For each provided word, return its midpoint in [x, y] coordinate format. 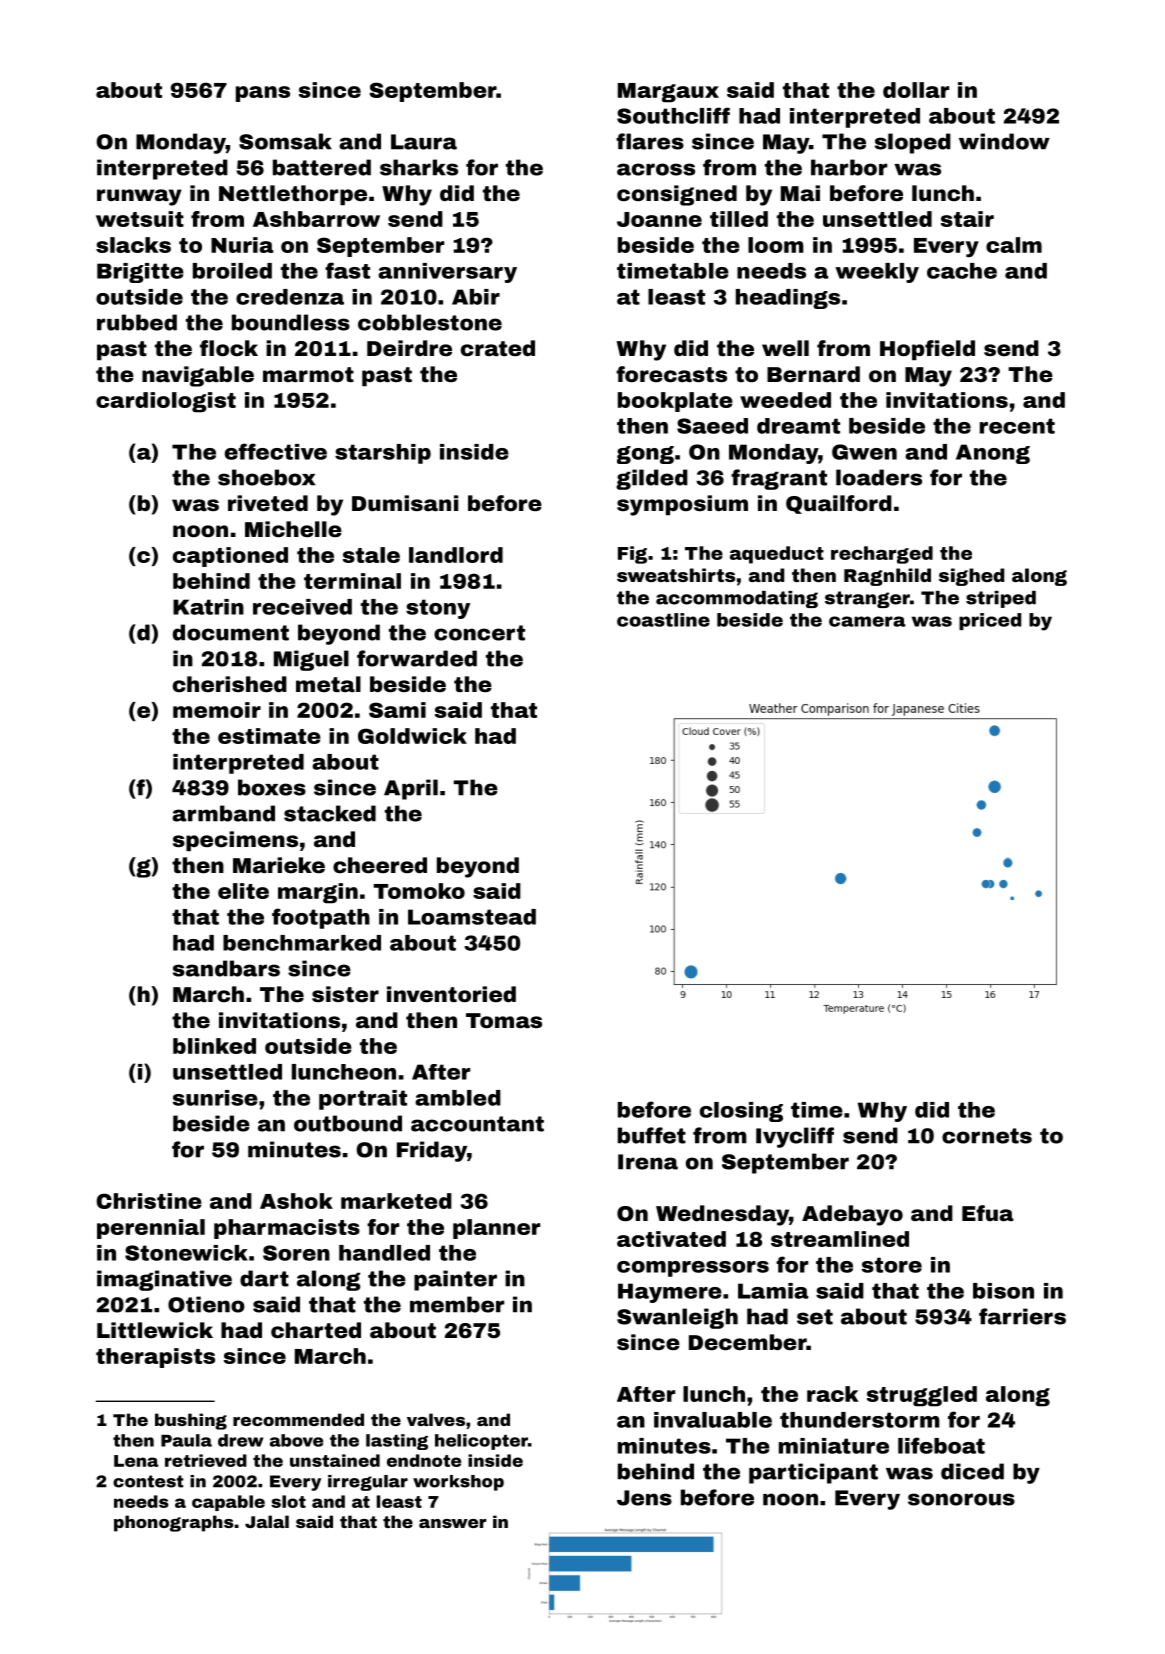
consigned [677, 195]
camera [867, 621]
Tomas [504, 1020]
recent [1017, 426]
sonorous [961, 1499]
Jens [644, 1498]
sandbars [226, 968]
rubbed [137, 322]
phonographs [174, 1523]
